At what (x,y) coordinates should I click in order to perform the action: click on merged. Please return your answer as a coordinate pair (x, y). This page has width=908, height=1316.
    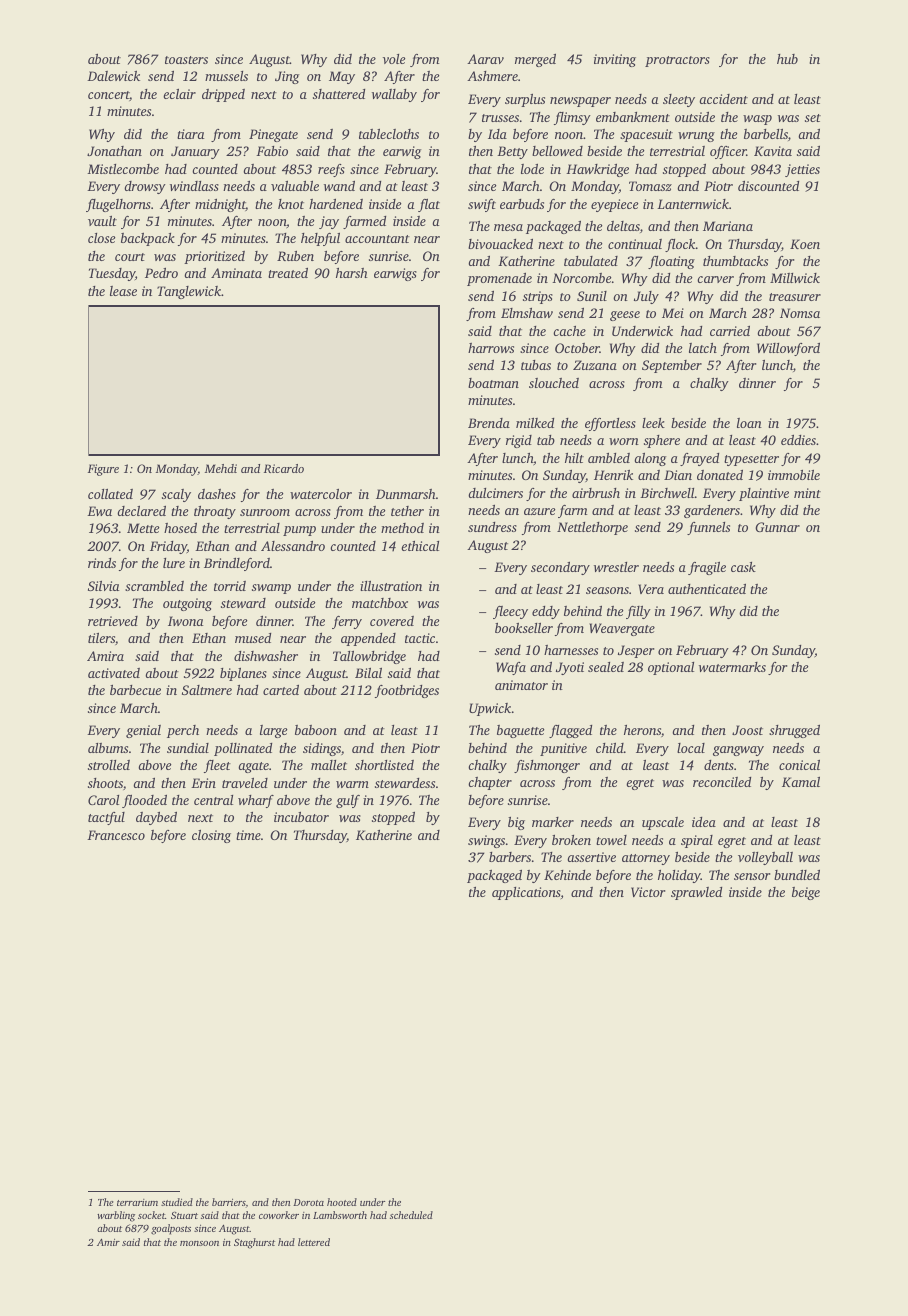
    Looking at the image, I should click on (535, 60).
